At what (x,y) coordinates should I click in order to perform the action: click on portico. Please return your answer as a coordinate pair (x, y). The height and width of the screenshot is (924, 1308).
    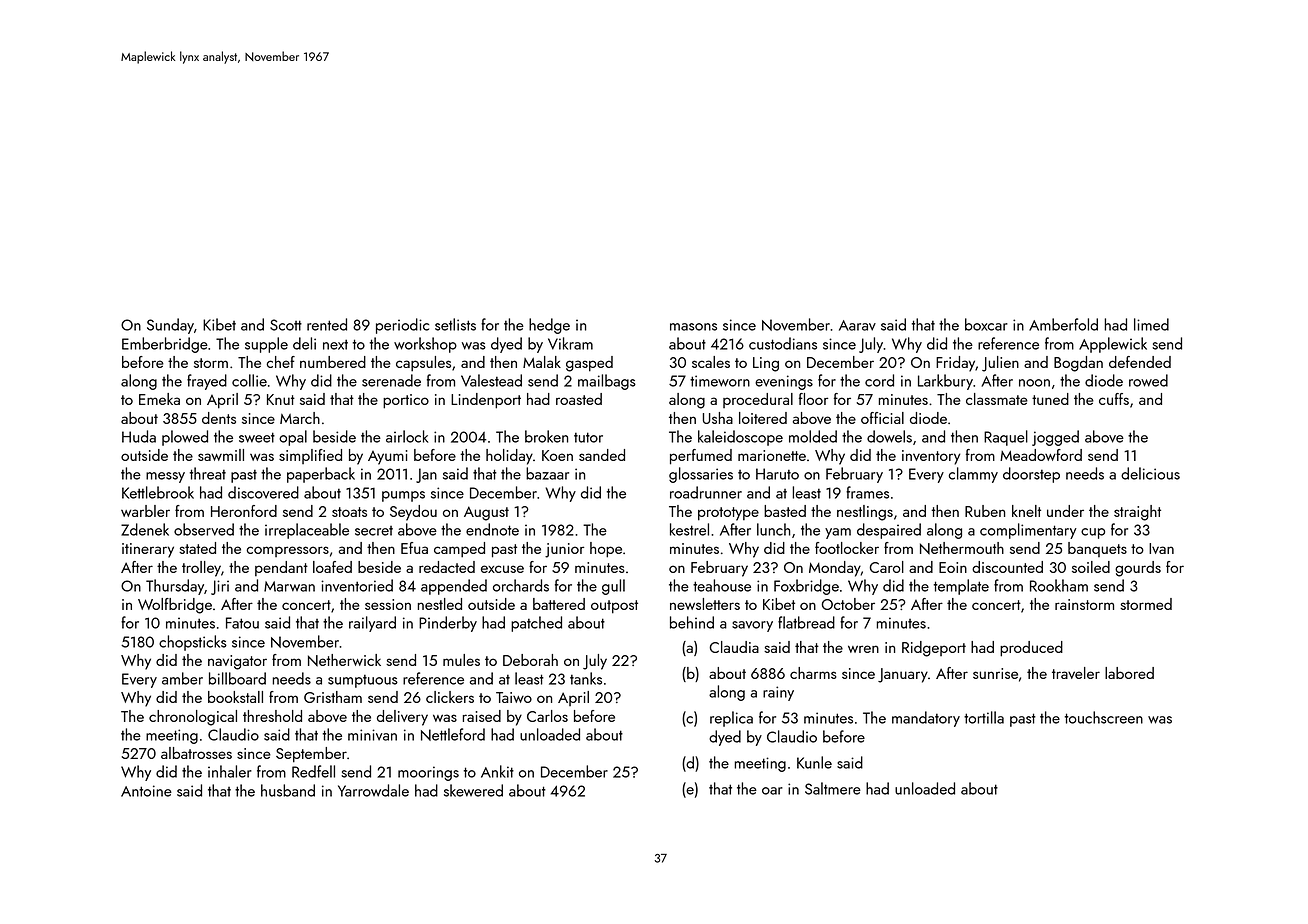
    Looking at the image, I should click on (406, 401).
